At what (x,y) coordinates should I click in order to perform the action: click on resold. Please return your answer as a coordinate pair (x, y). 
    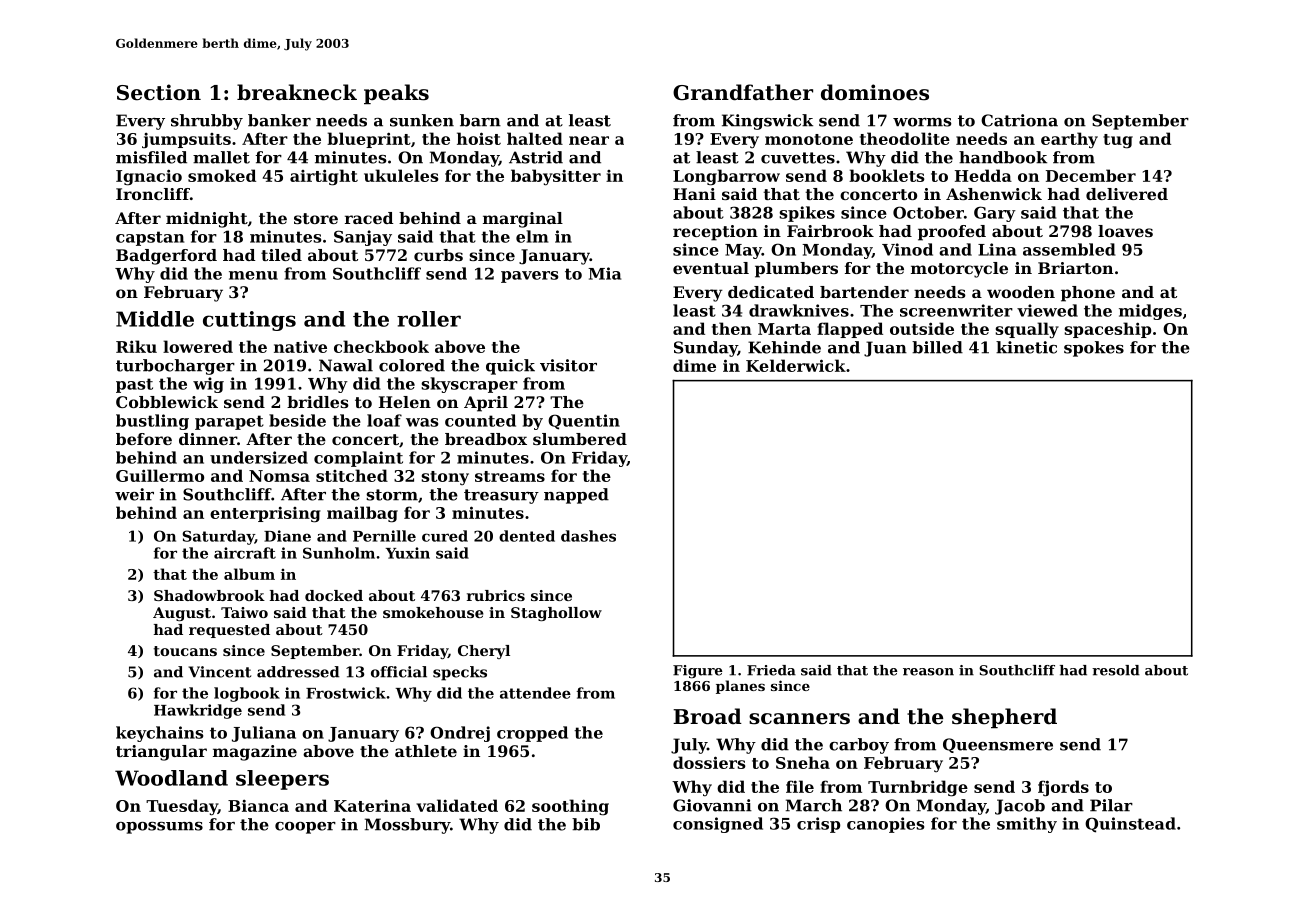
    Looking at the image, I should click on (1116, 670).
